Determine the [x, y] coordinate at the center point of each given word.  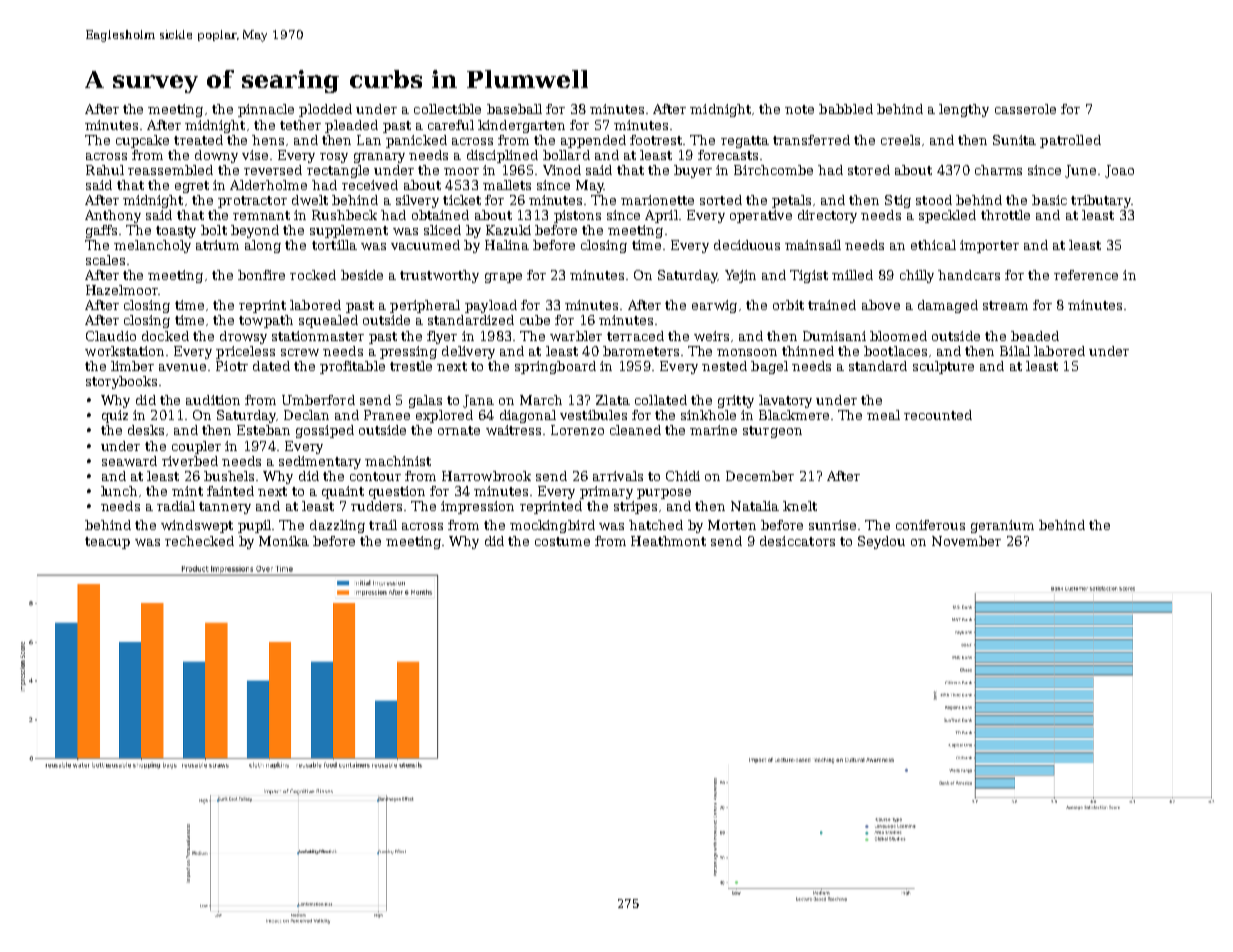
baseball [514, 109]
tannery [225, 508]
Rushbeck [344, 215]
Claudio [111, 336]
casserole [1025, 109]
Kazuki [508, 230]
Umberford [318, 400]
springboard [555, 367]
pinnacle [266, 110]
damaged [948, 306]
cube [535, 320]
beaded [1035, 336]
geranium [1002, 526]
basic [1049, 200]
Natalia [755, 506]
